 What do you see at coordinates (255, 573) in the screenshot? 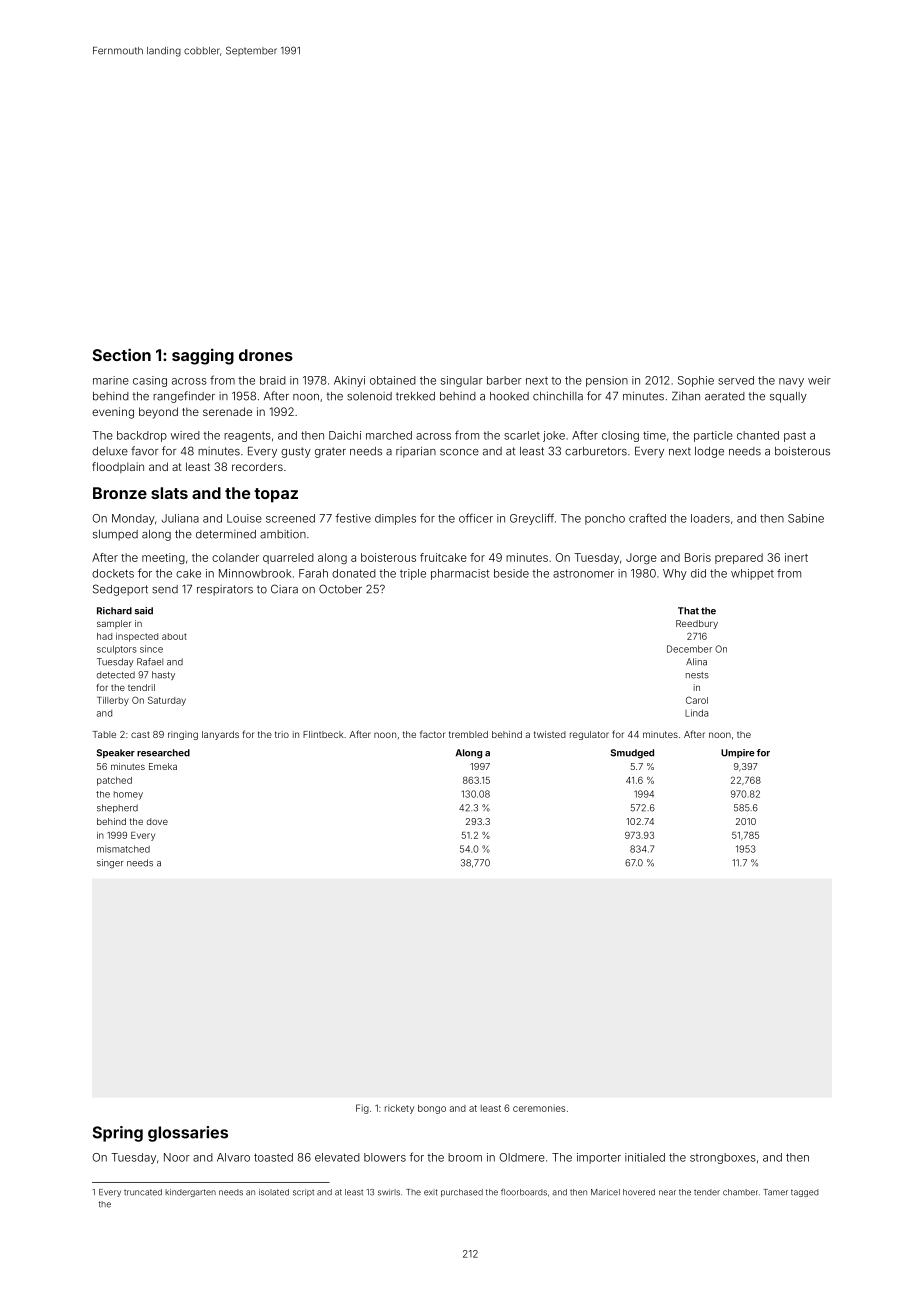
I see `Minnowbrook` at bounding box center [255, 573].
